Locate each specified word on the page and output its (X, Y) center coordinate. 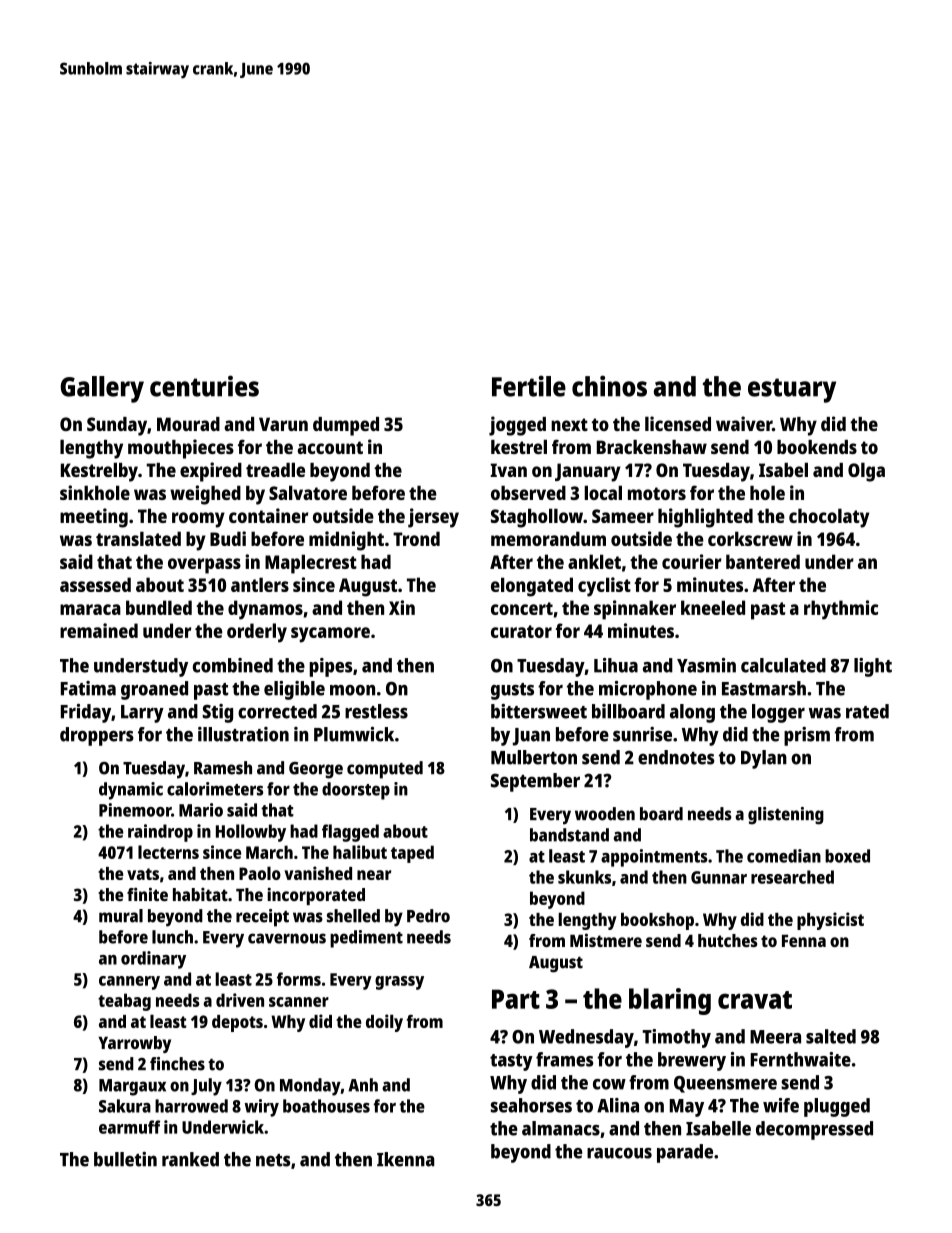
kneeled (713, 607)
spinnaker (635, 610)
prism (807, 736)
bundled (159, 607)
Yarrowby (134, 1044)
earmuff (129, 1127)
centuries (204, 386)
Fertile (529, 386)
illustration (243, 734)
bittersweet (539, 711)
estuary (792, 390)
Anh (363, 1085)
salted (831, 1036)
